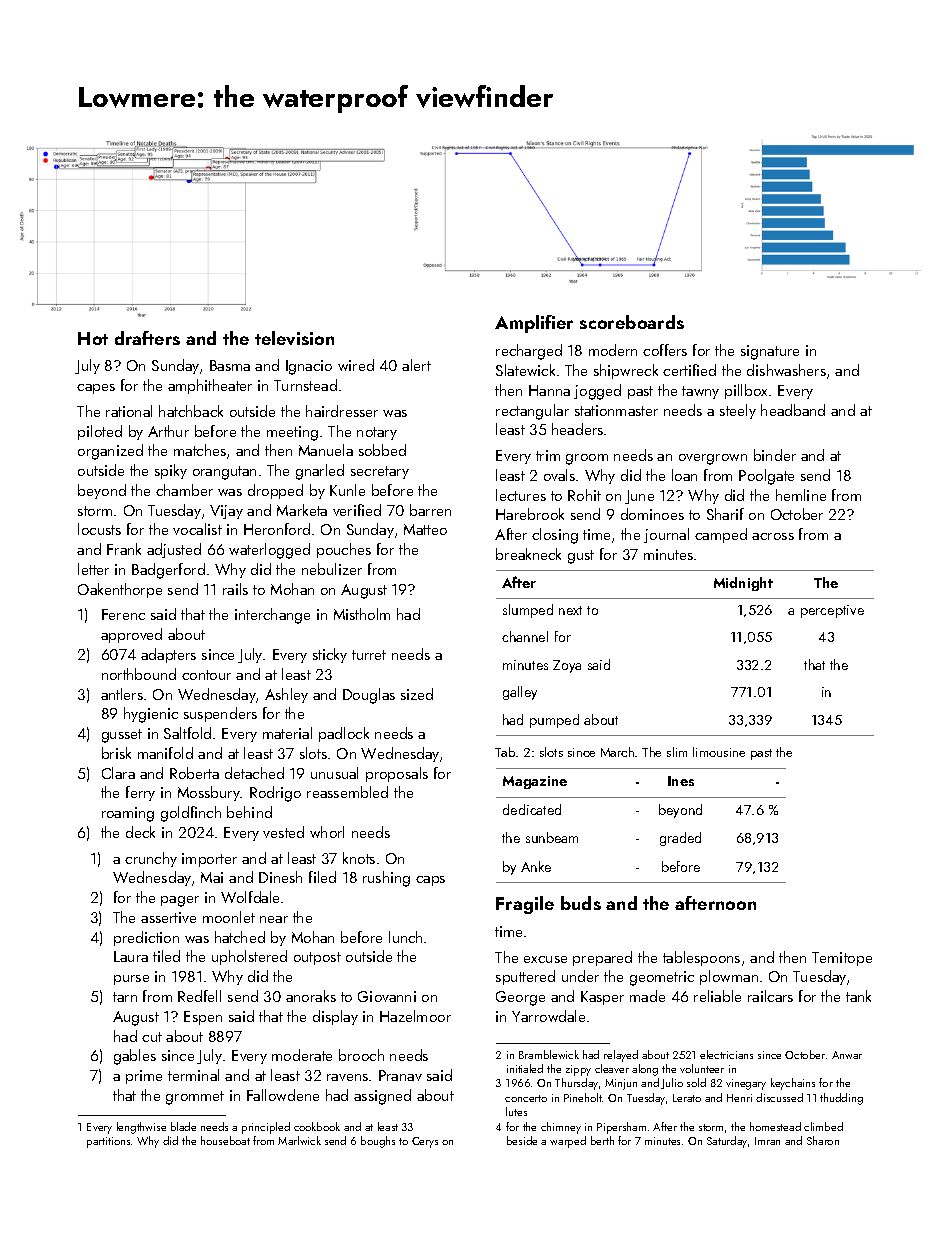 This screenshot has height=1233, width=952. I want to click on gnarled, so click(320, 472).
